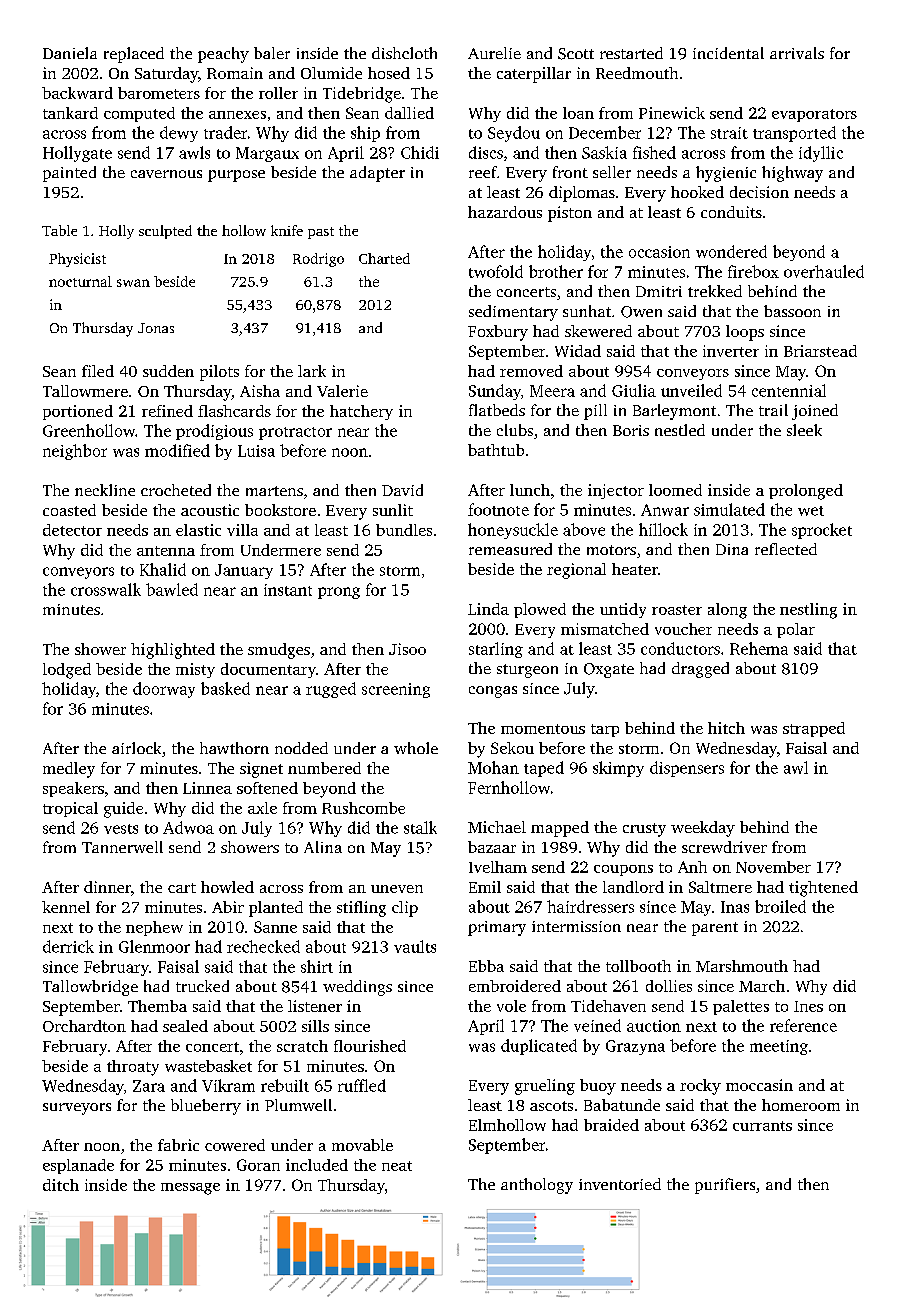 The height and width of the page is (1316, 908). Describe the element at coordinates (420, 827) in the page. I see `stalk` at that location.
